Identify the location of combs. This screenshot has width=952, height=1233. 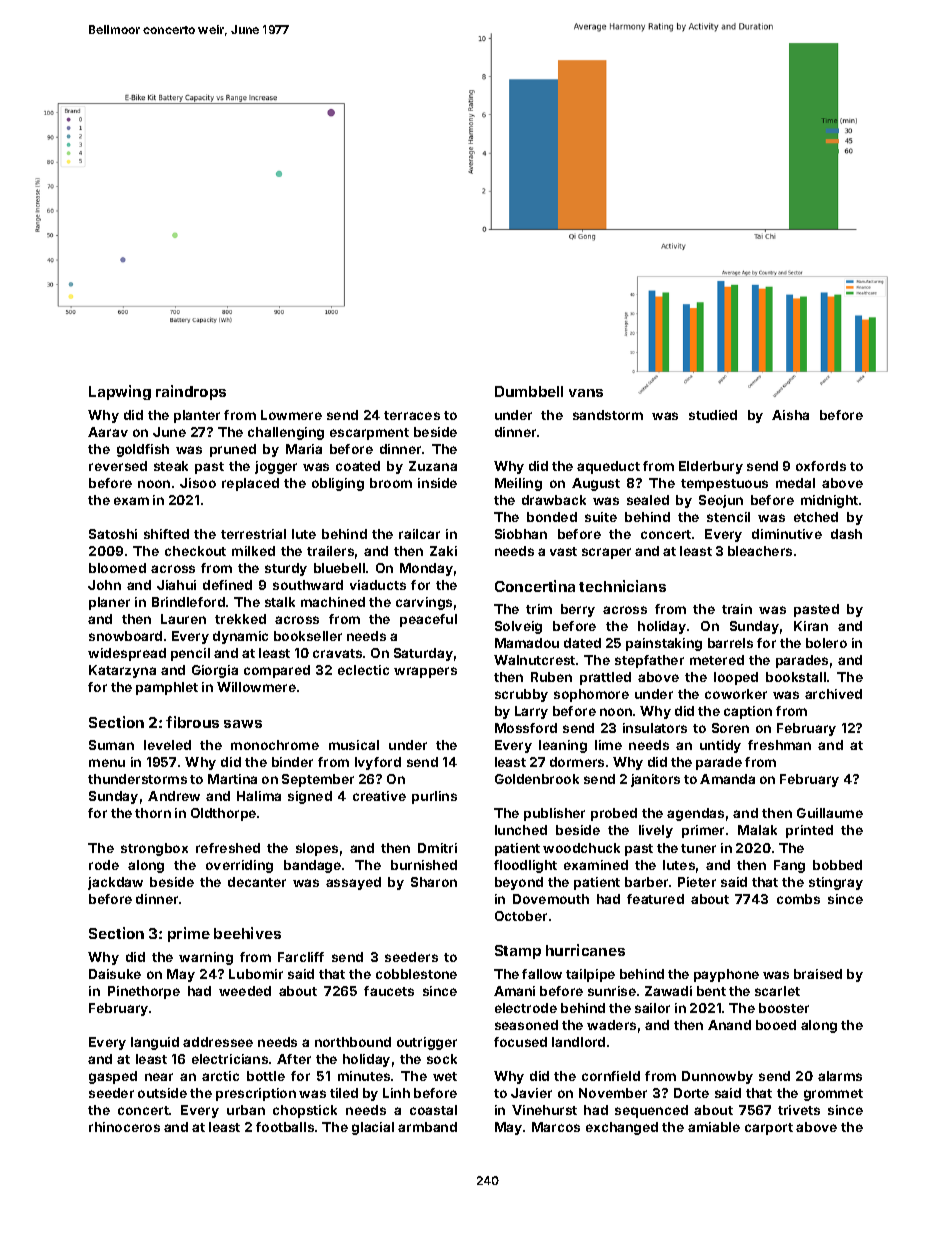
(798, 899).
